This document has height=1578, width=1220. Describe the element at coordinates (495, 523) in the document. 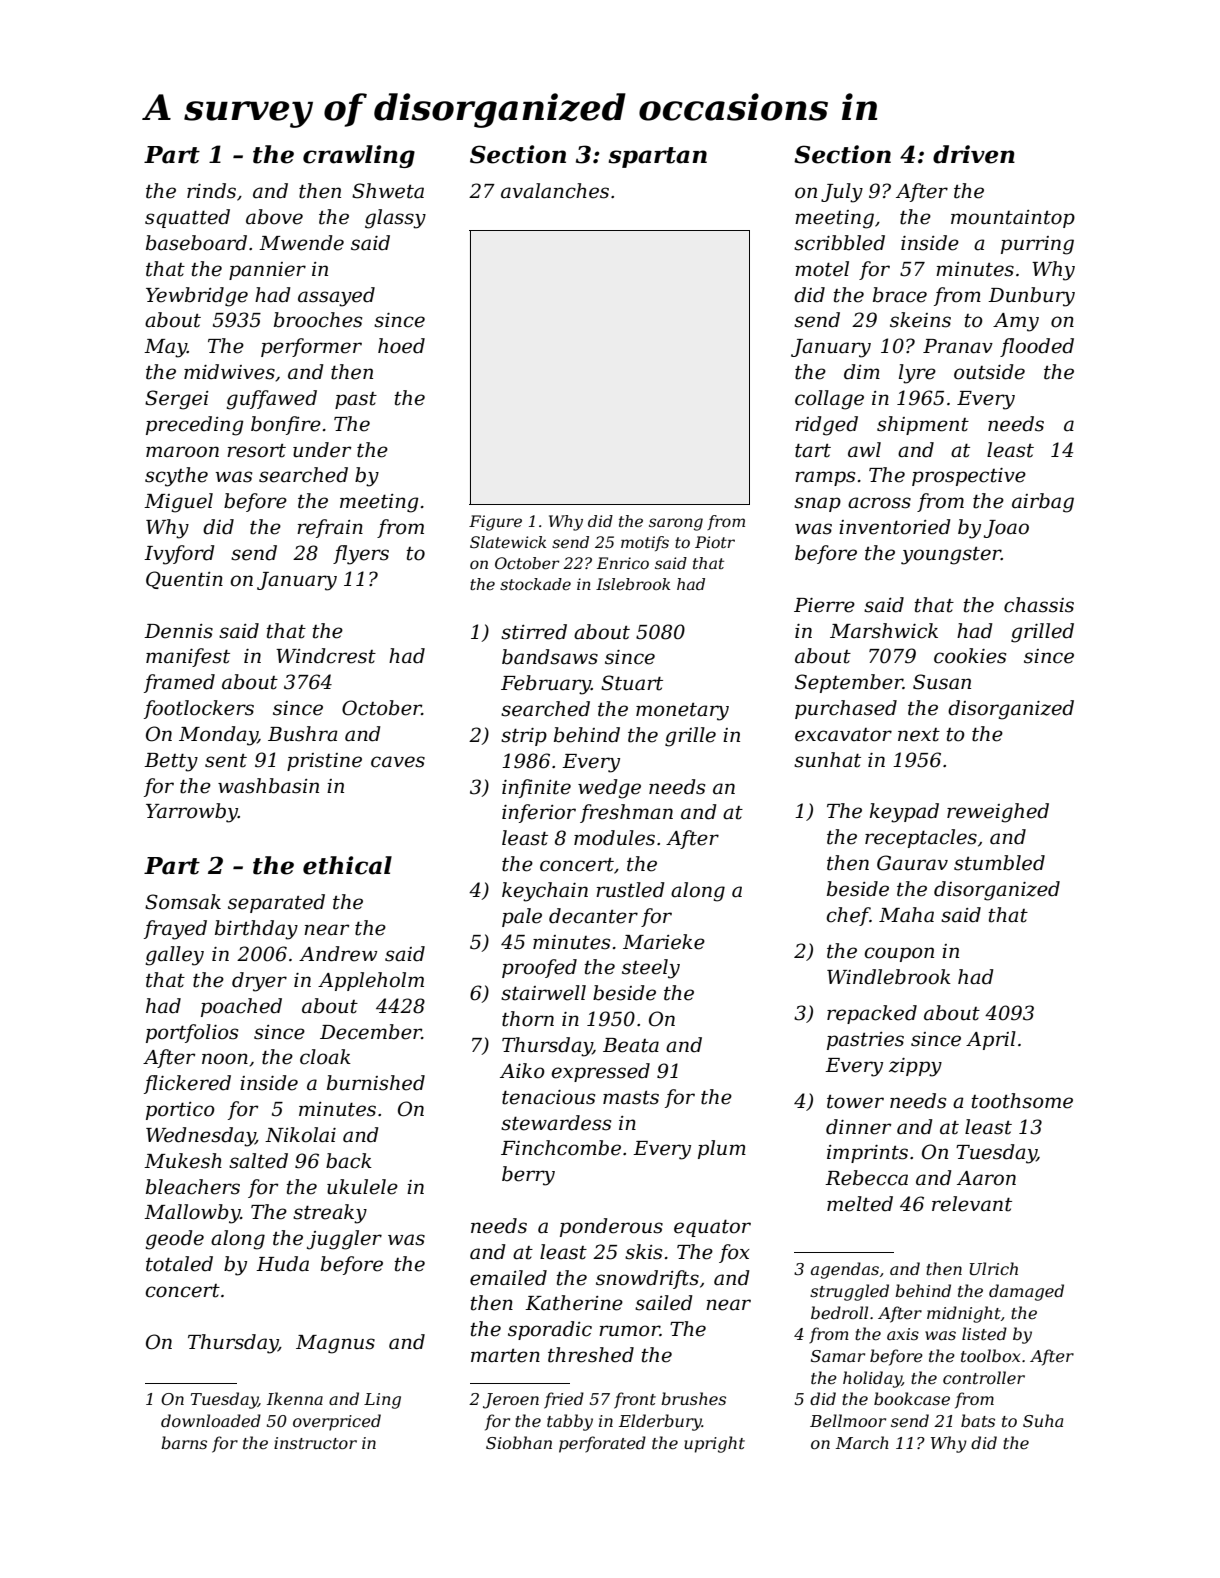

I see `Figure` at that location.
